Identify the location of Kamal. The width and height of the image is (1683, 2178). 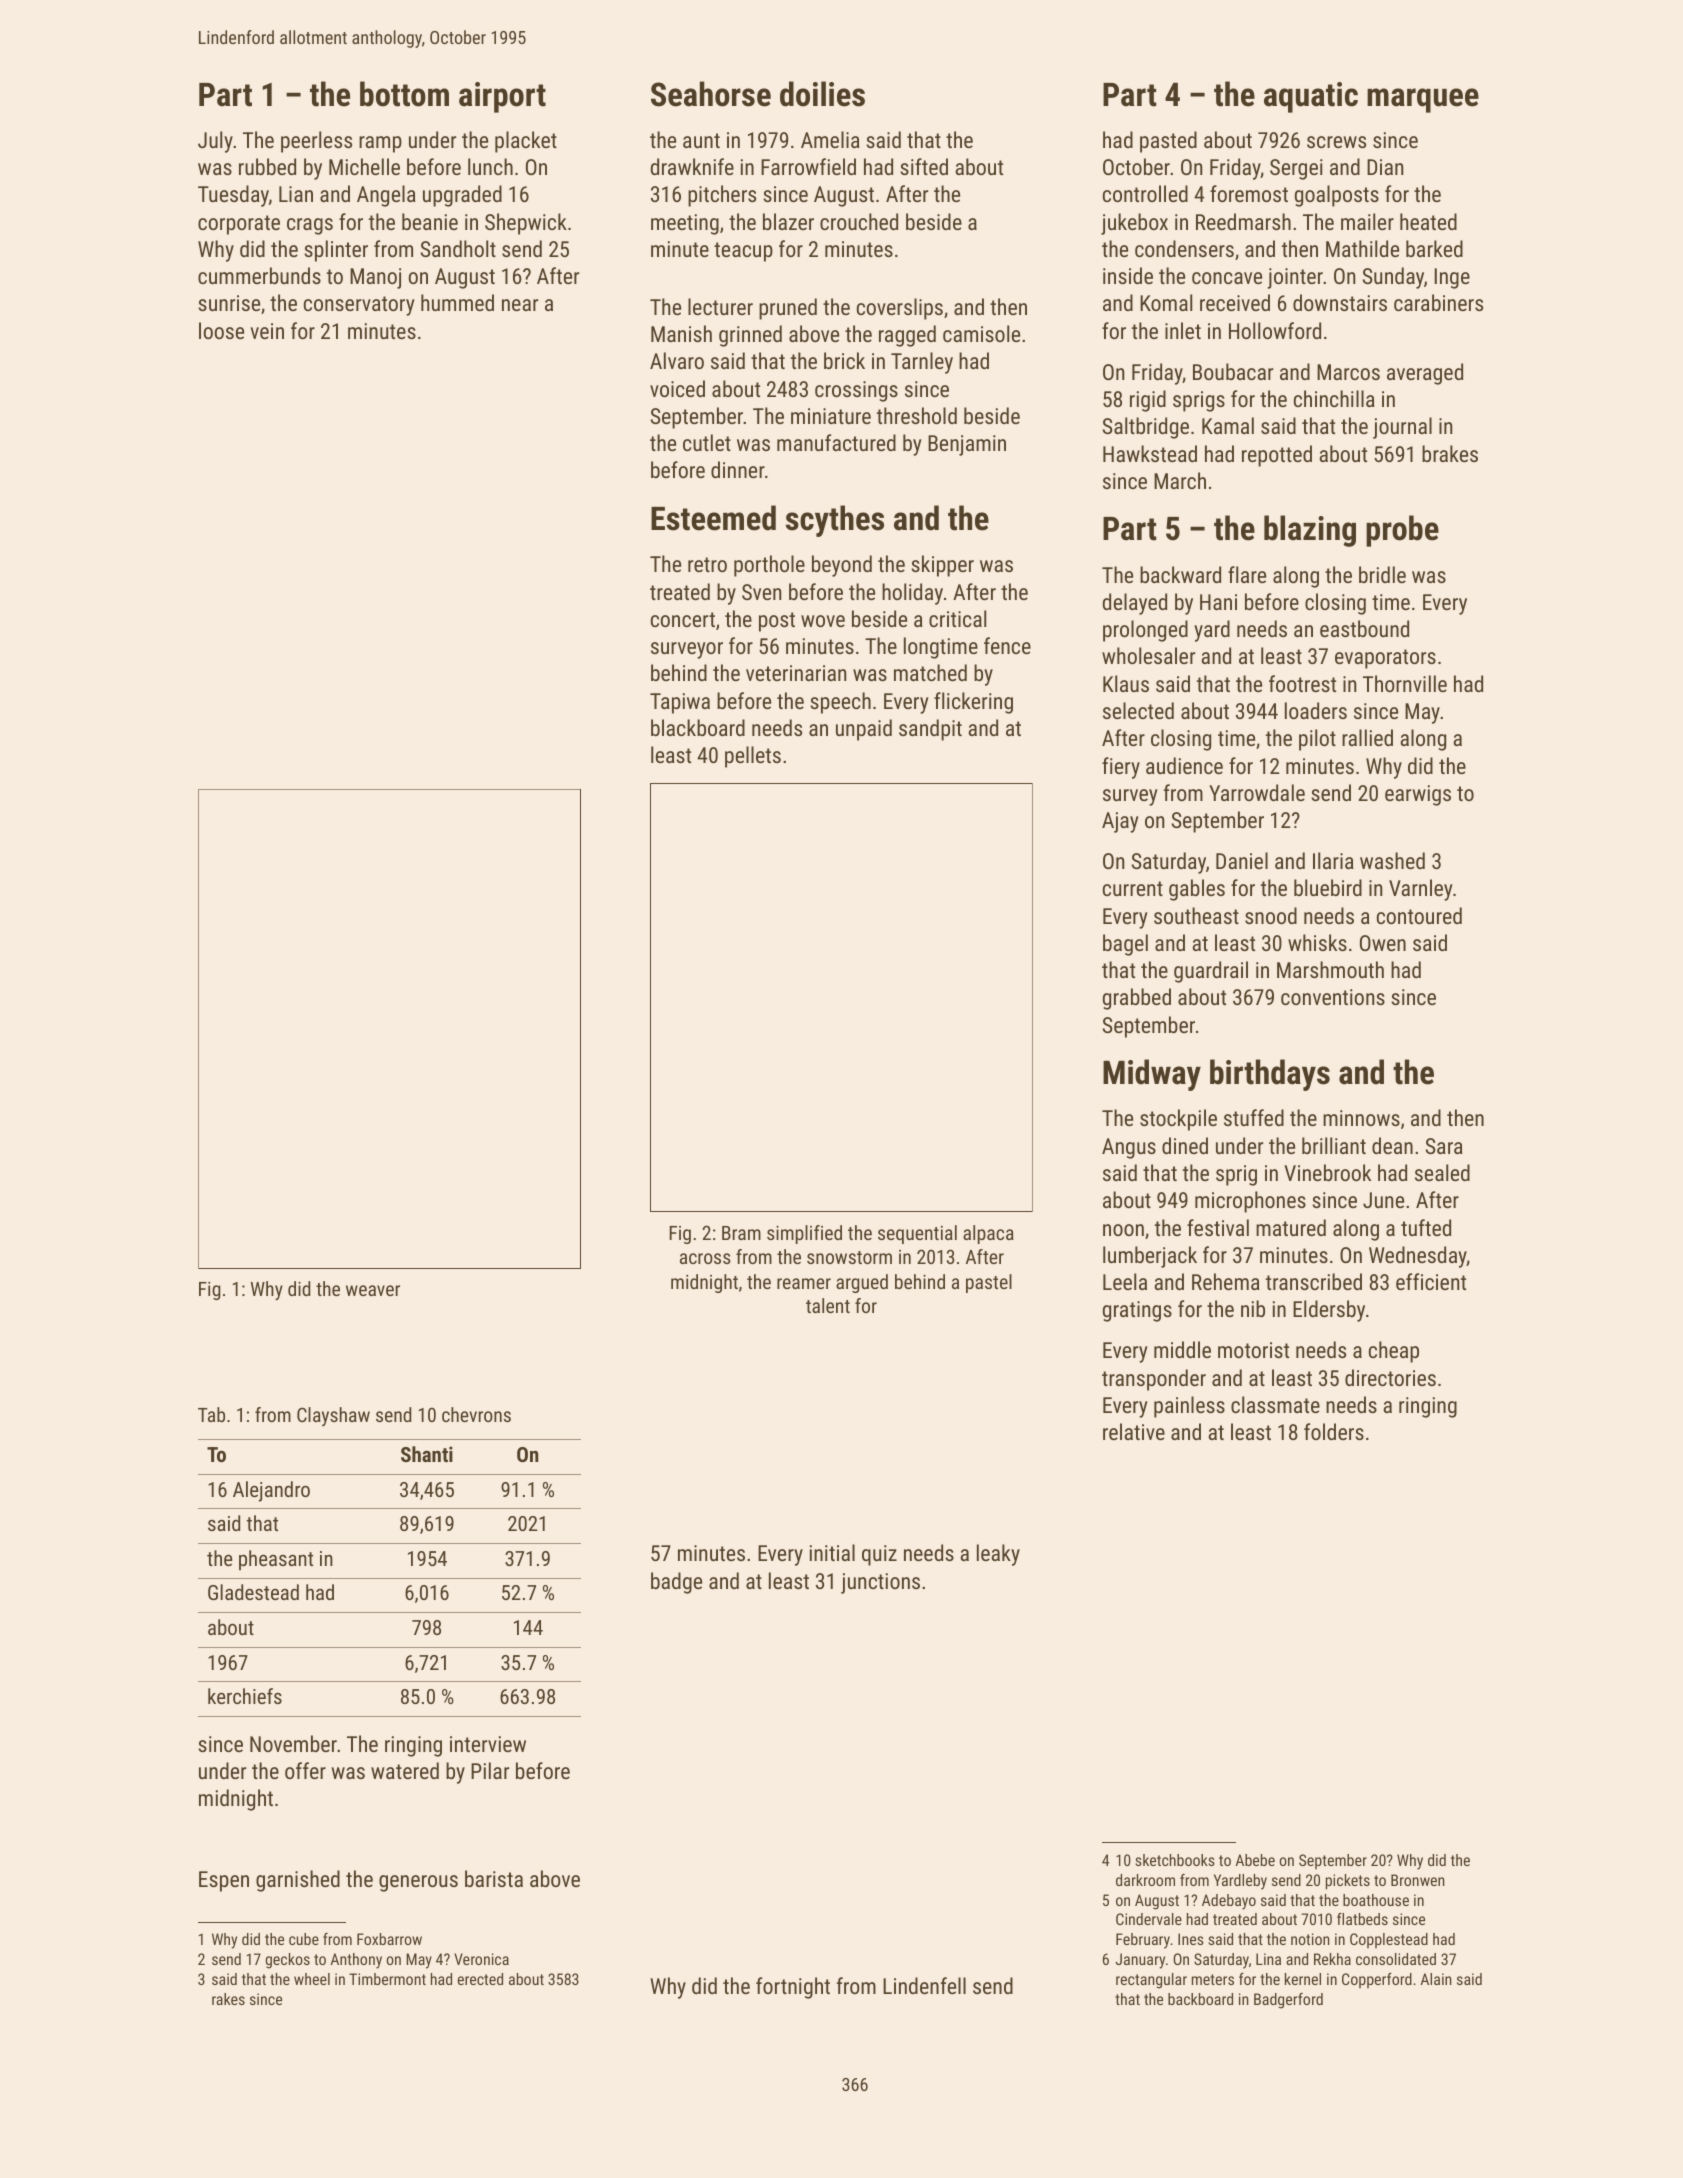
(1228, 425).
